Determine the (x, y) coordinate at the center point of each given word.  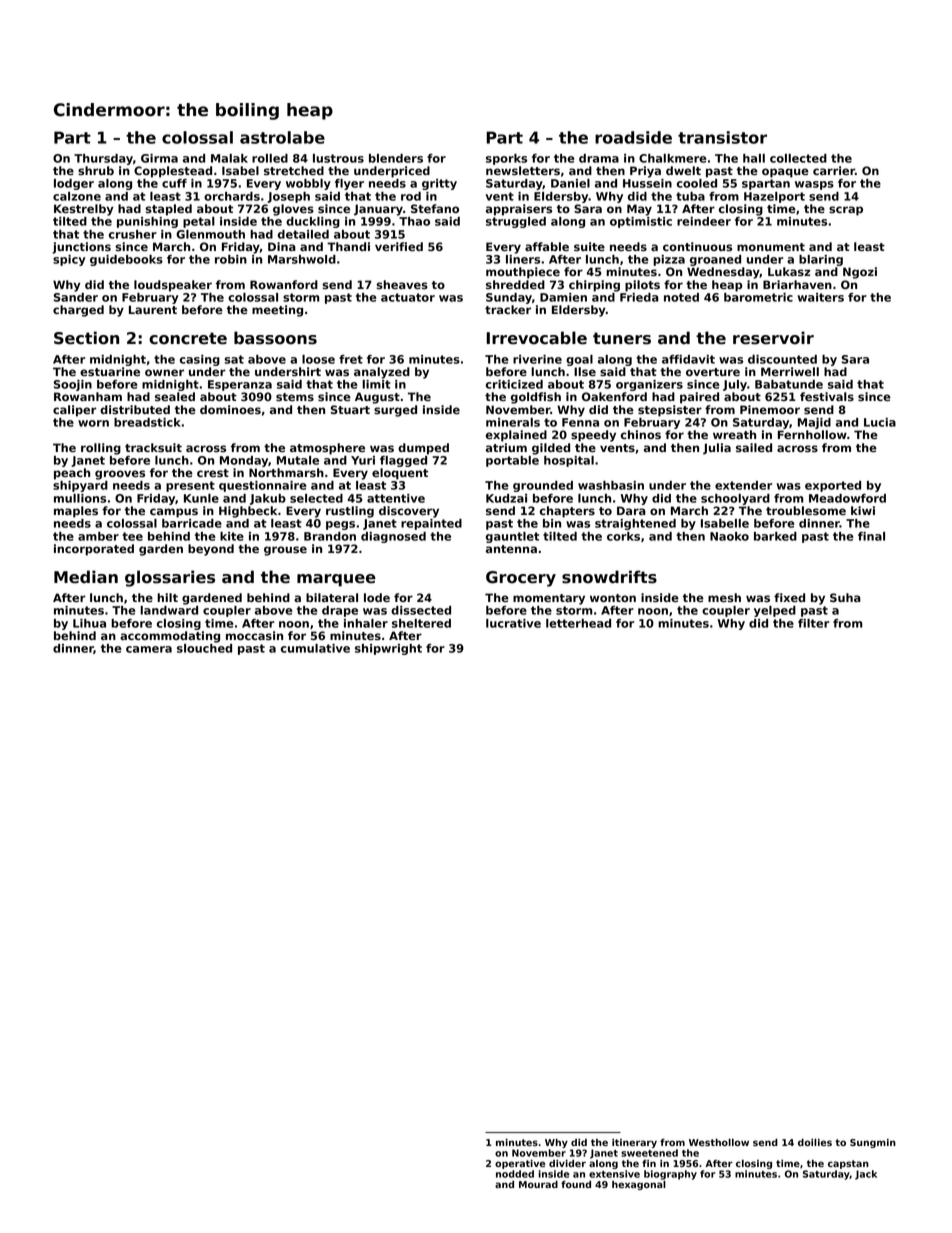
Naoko (729, 536)
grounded (543, 486)
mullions (80, 498)
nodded (515, 1174)
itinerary (634, 1143)
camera (149, 649)
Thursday (103, 159)
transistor (722, 137)
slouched (204, 648)
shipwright (388, 649)
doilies (815, 1142)
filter (813, 623)
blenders (396, 158)
